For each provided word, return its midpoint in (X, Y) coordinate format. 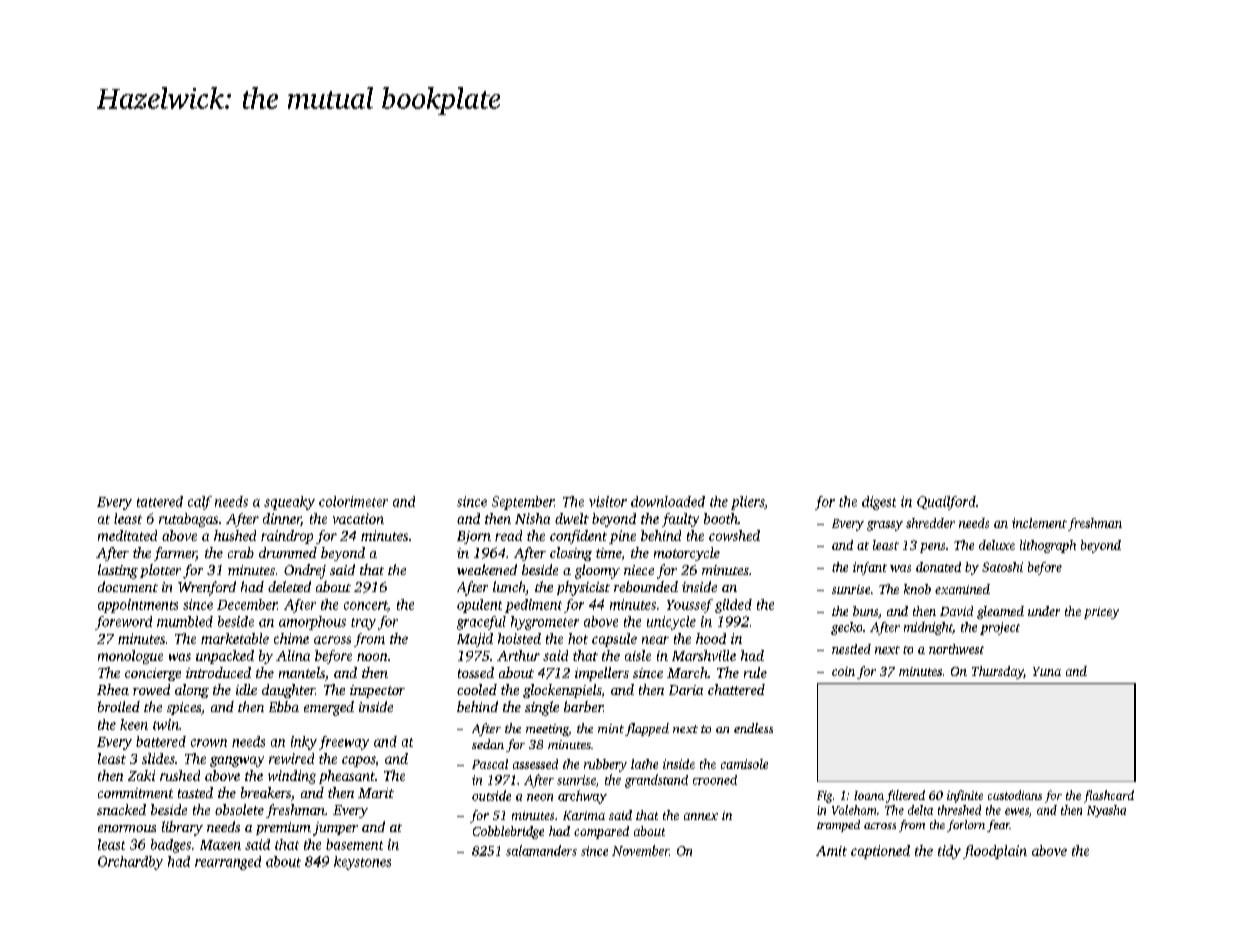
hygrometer (545, 623)
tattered (160, 501)
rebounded (646, 586)
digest (879, 503)
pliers (747, 503)
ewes (1017, 811)
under (1044, 611)
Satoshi (1002, 567)
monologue (130, 657)
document (128, 586)
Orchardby (130, 863)
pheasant (347, 777)
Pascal (490, 764)
